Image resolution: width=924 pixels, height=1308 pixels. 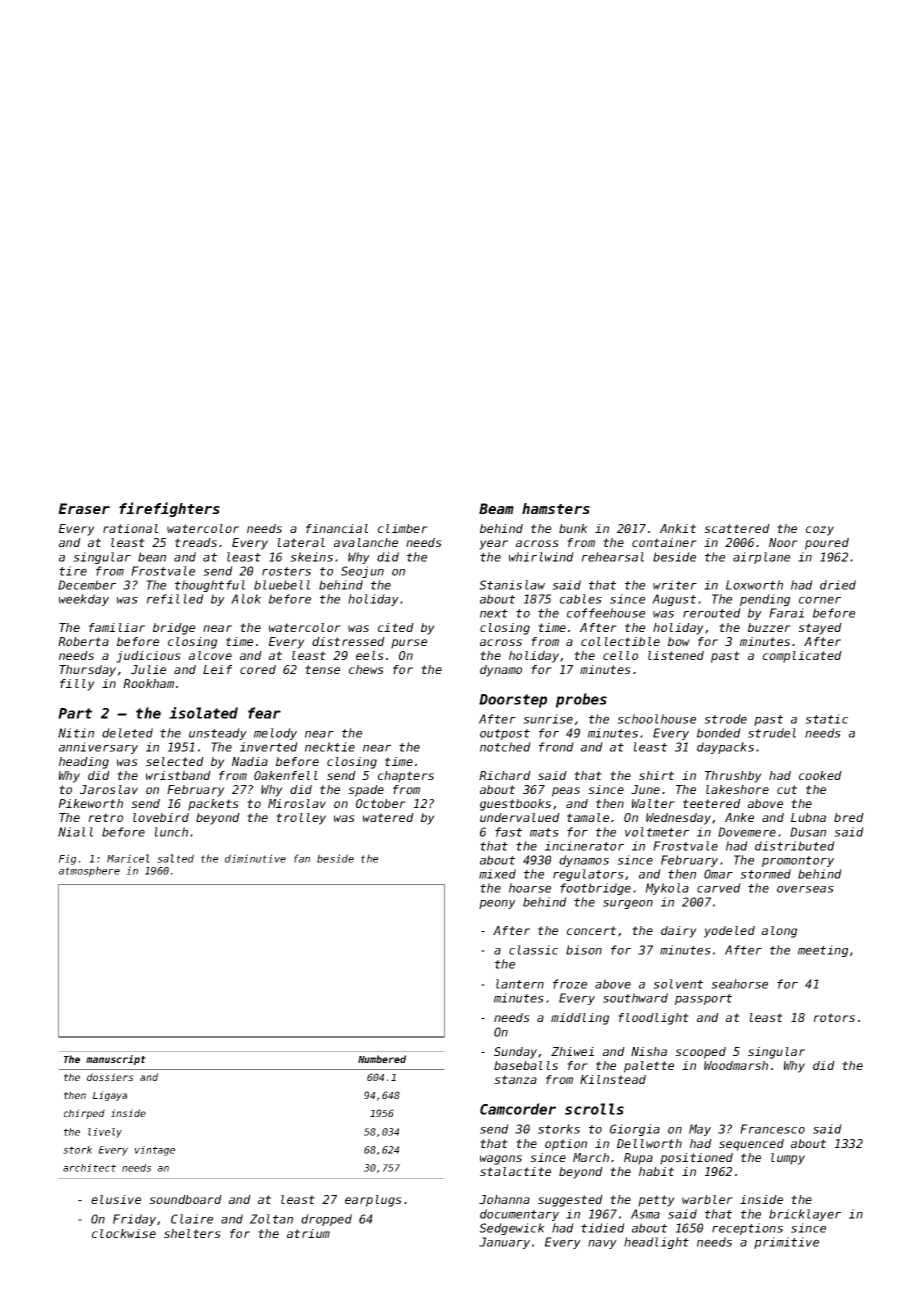 I want to click on manuscript, so click(x=116, y=1060).
